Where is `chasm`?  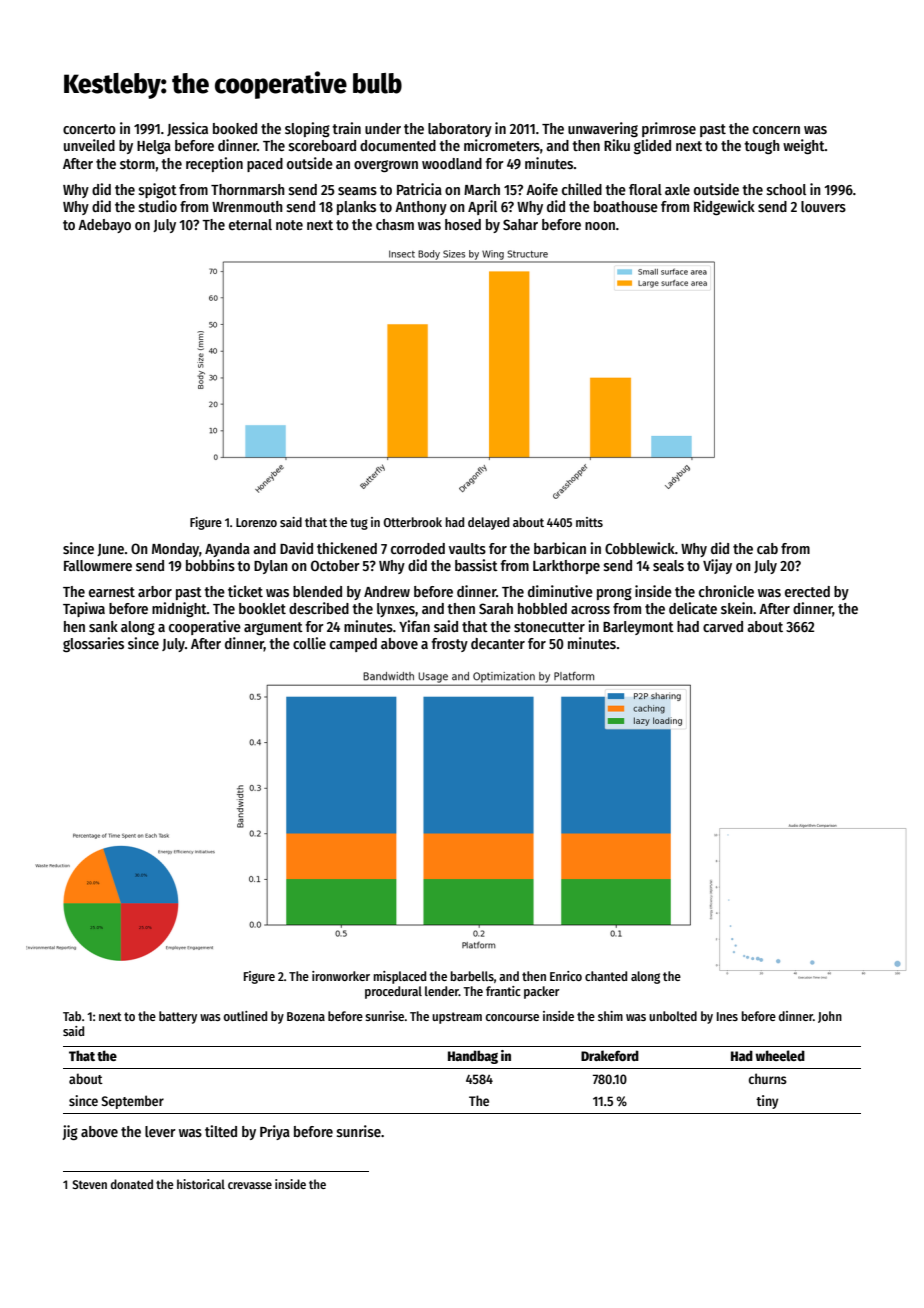
chasm is located at coordinates (395, 224).
